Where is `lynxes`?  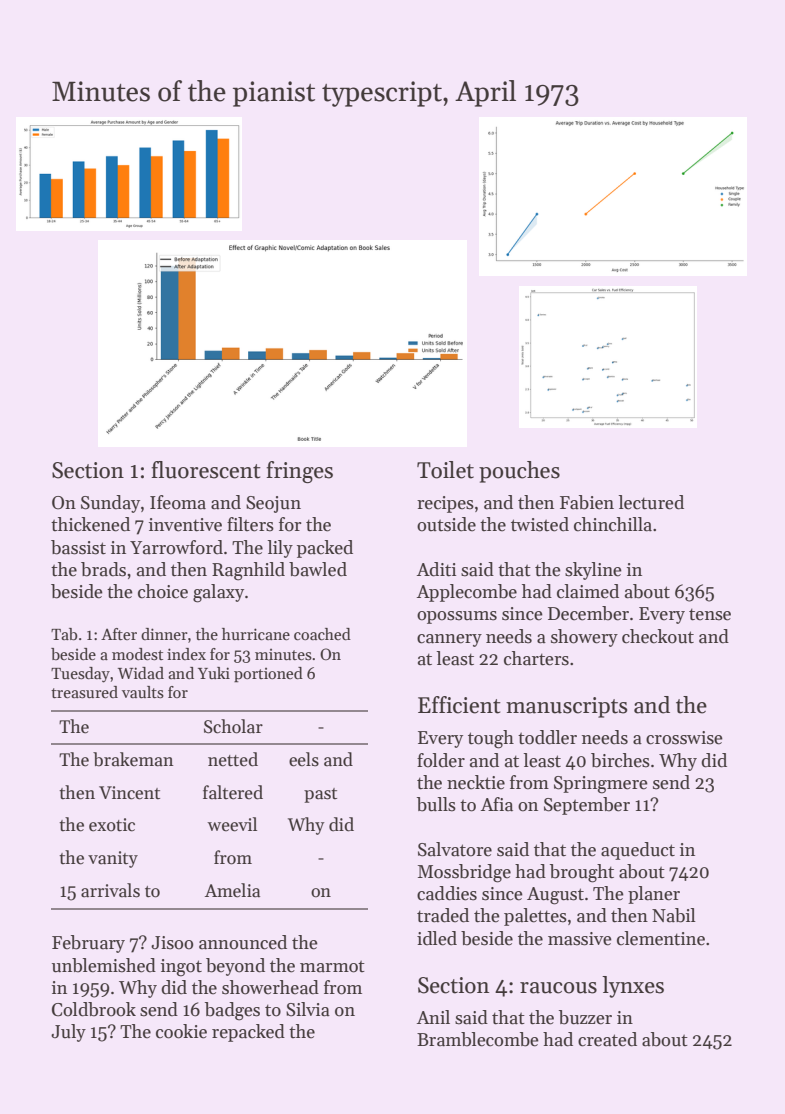
lynxes is located at coordinates (633, 987).
